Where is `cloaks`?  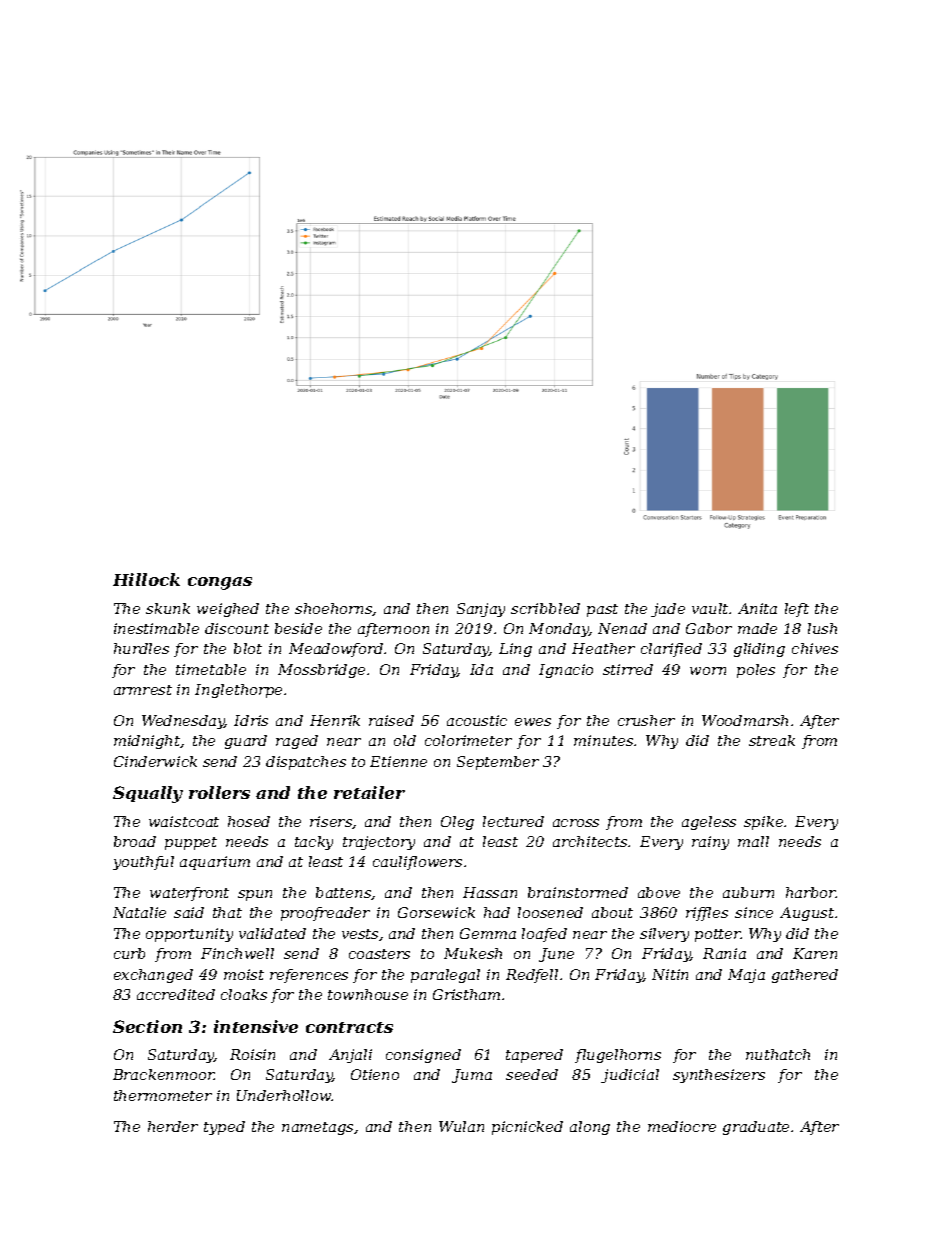 cloaks is located at coordinates (244, 994).
